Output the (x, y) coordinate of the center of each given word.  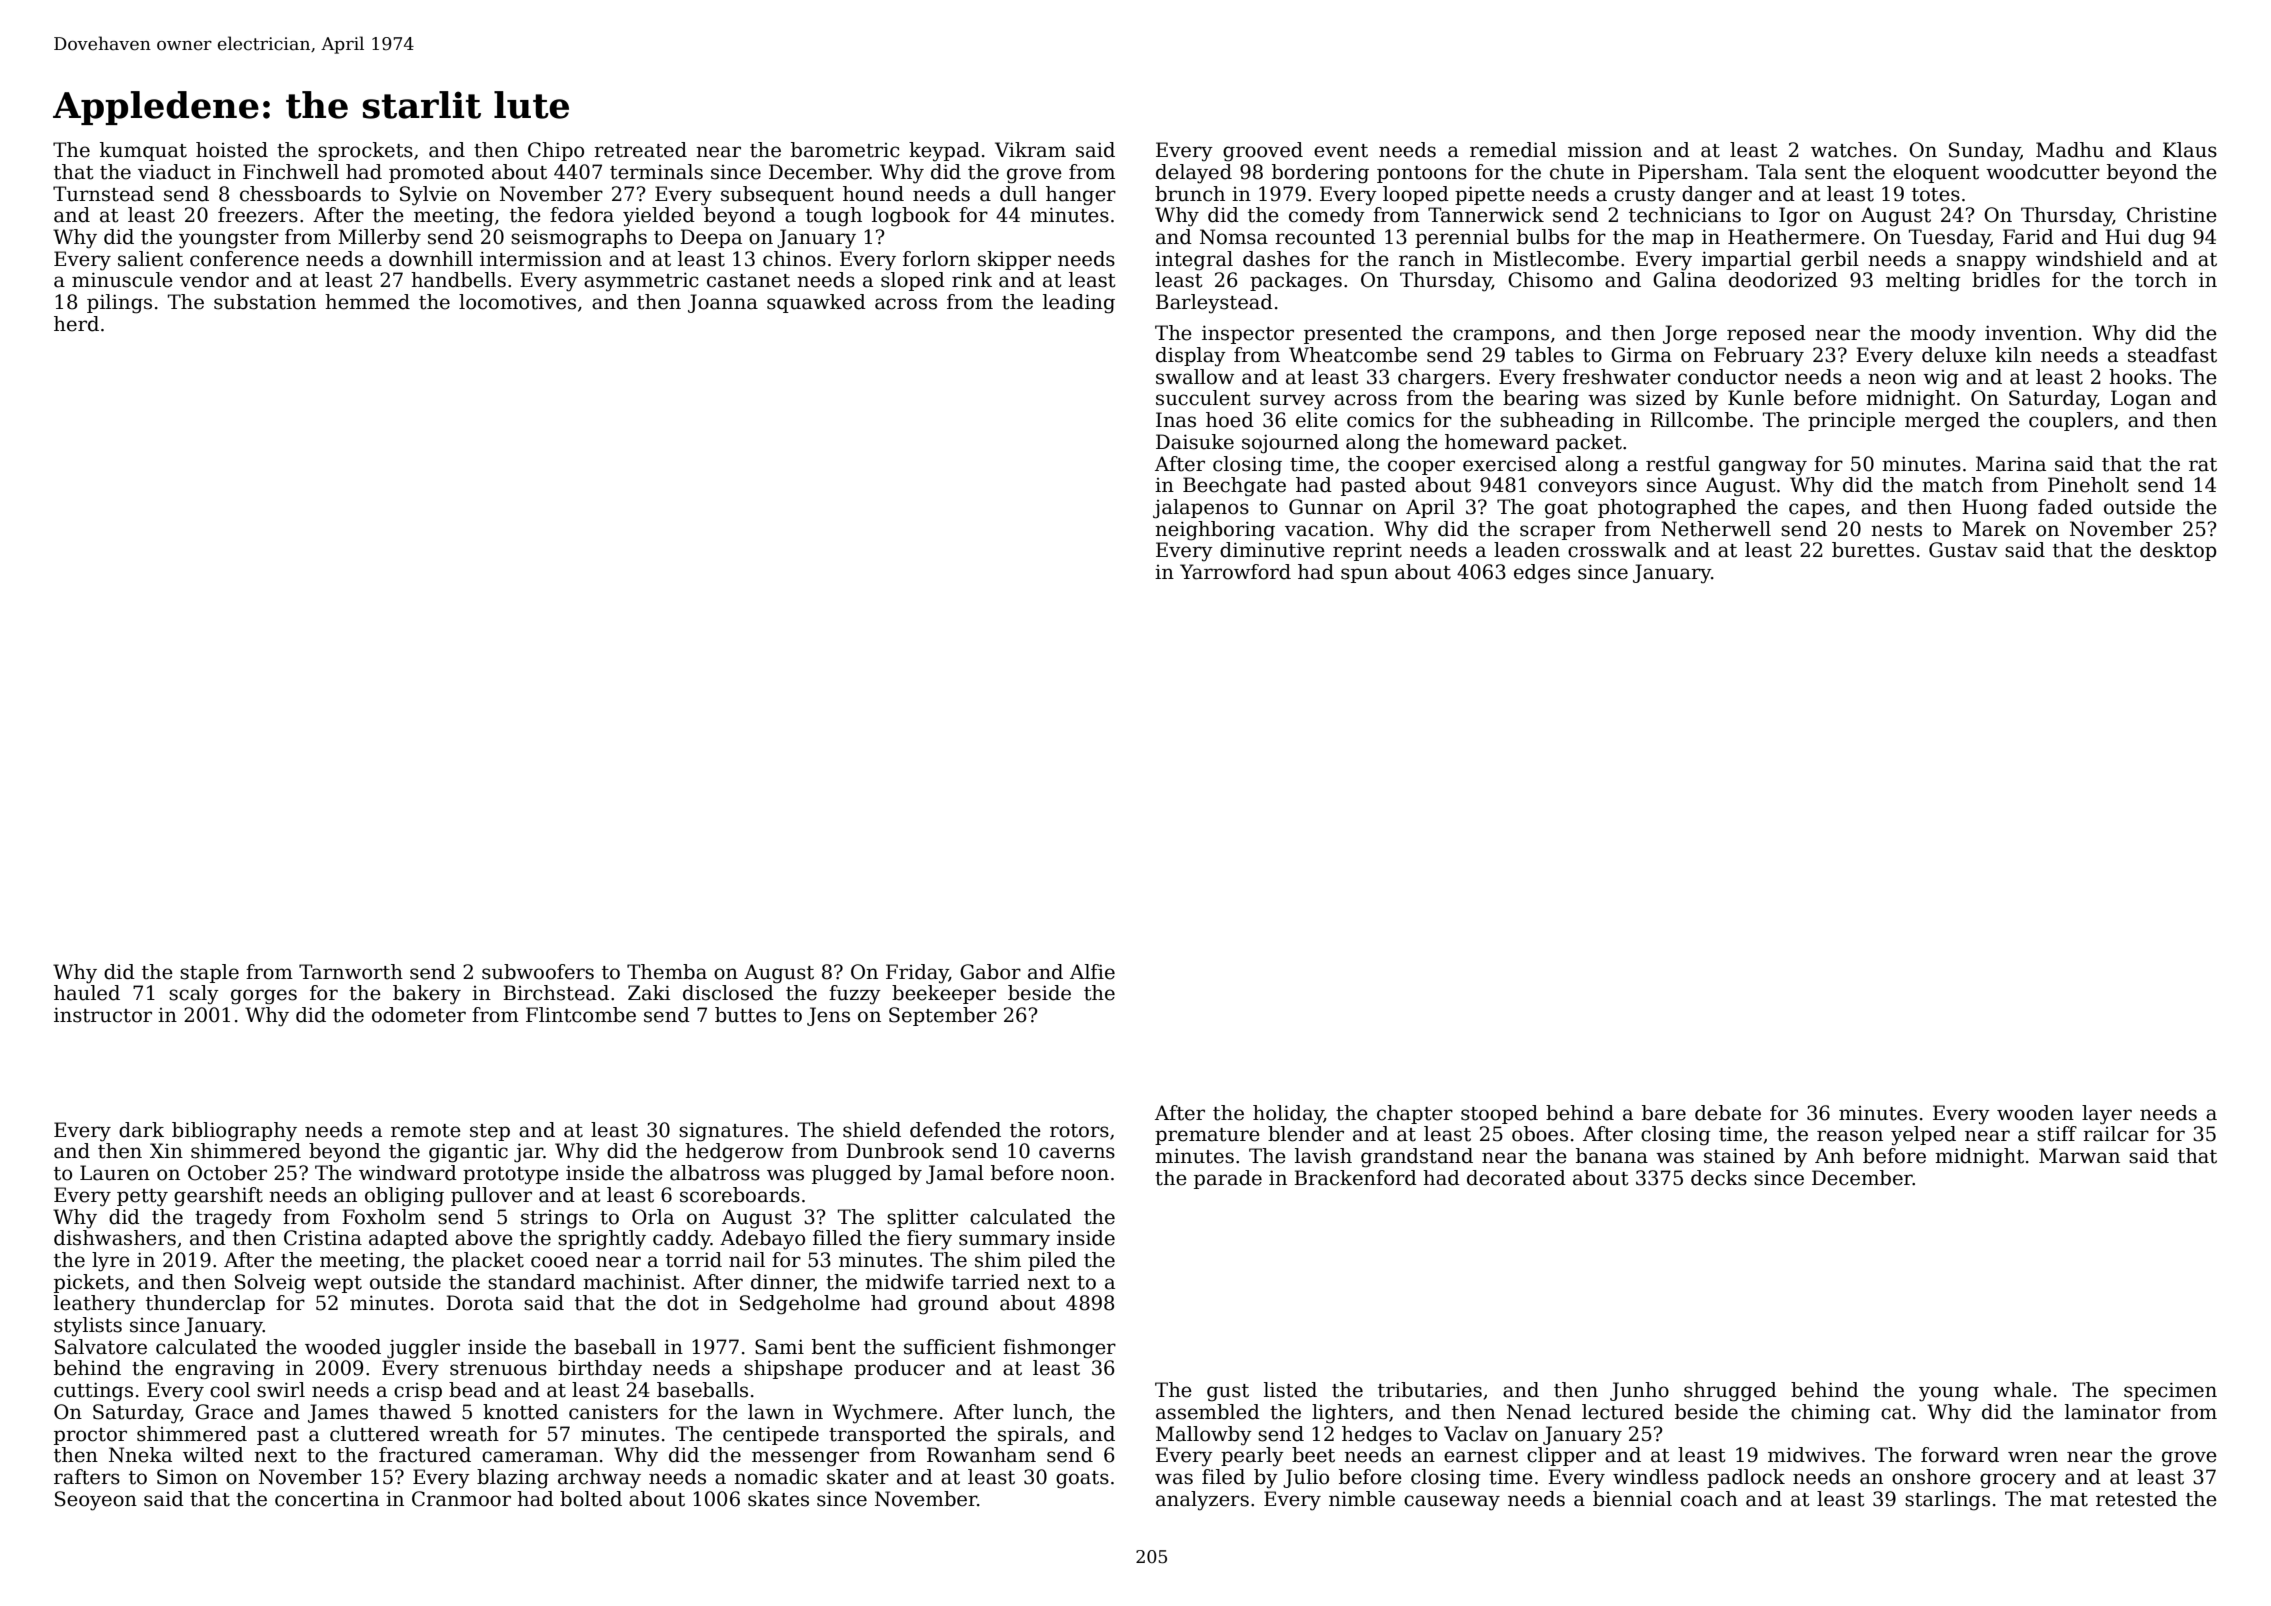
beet (1313, 1455)
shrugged (1730, 1392)
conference (244, 259)
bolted (591, 1499)
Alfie (1092, 972)
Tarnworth (351, 972)
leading (1079, 304)
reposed (1766, 334)
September (943, 1016)
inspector (1248, 334)
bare (1664, 1113)
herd (76, 324)
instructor (103, 1015)
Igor (1799, 217)
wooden (2035, 1113)
